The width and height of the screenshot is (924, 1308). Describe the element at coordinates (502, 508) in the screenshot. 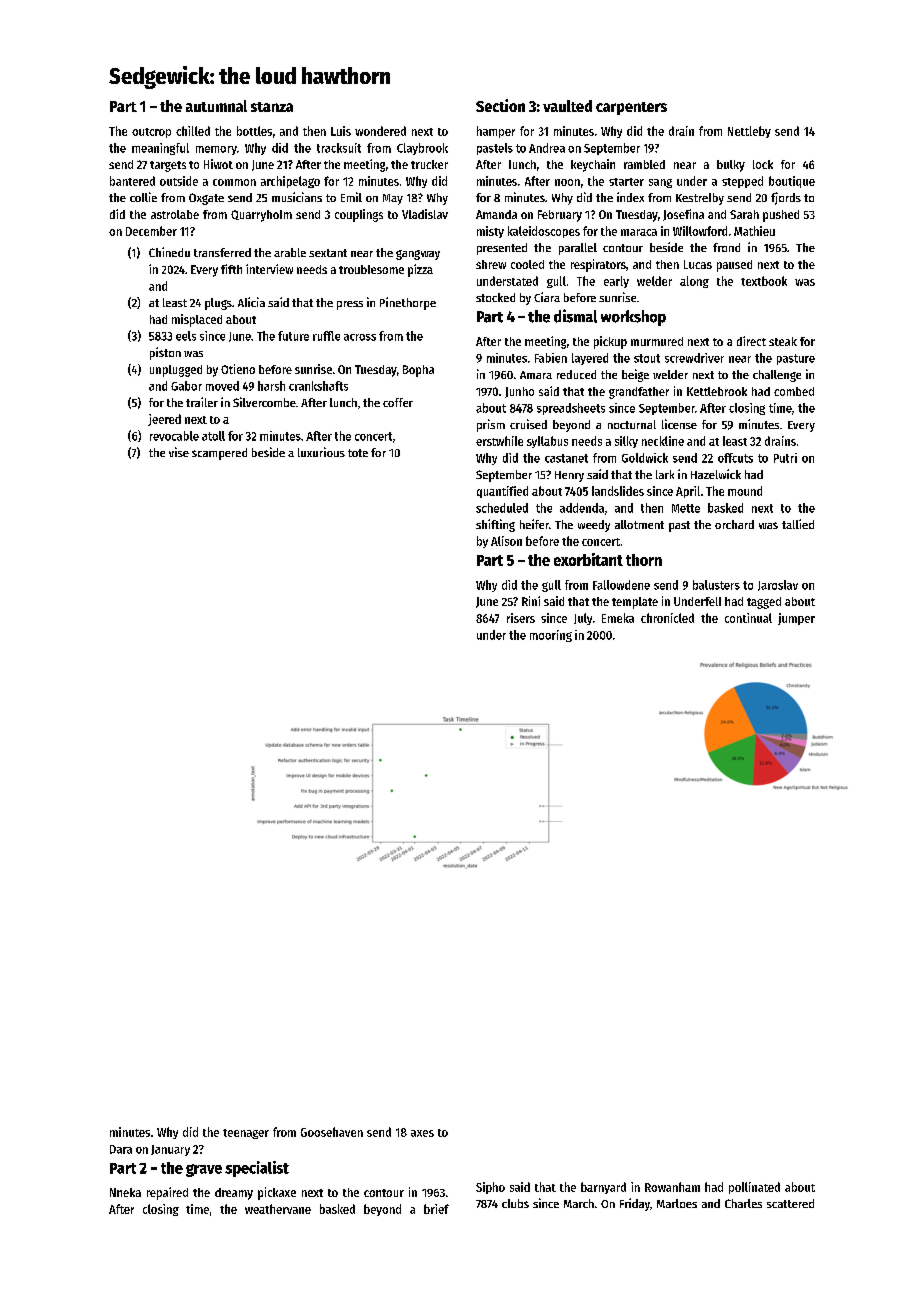

I see `scheduled` at that location.
